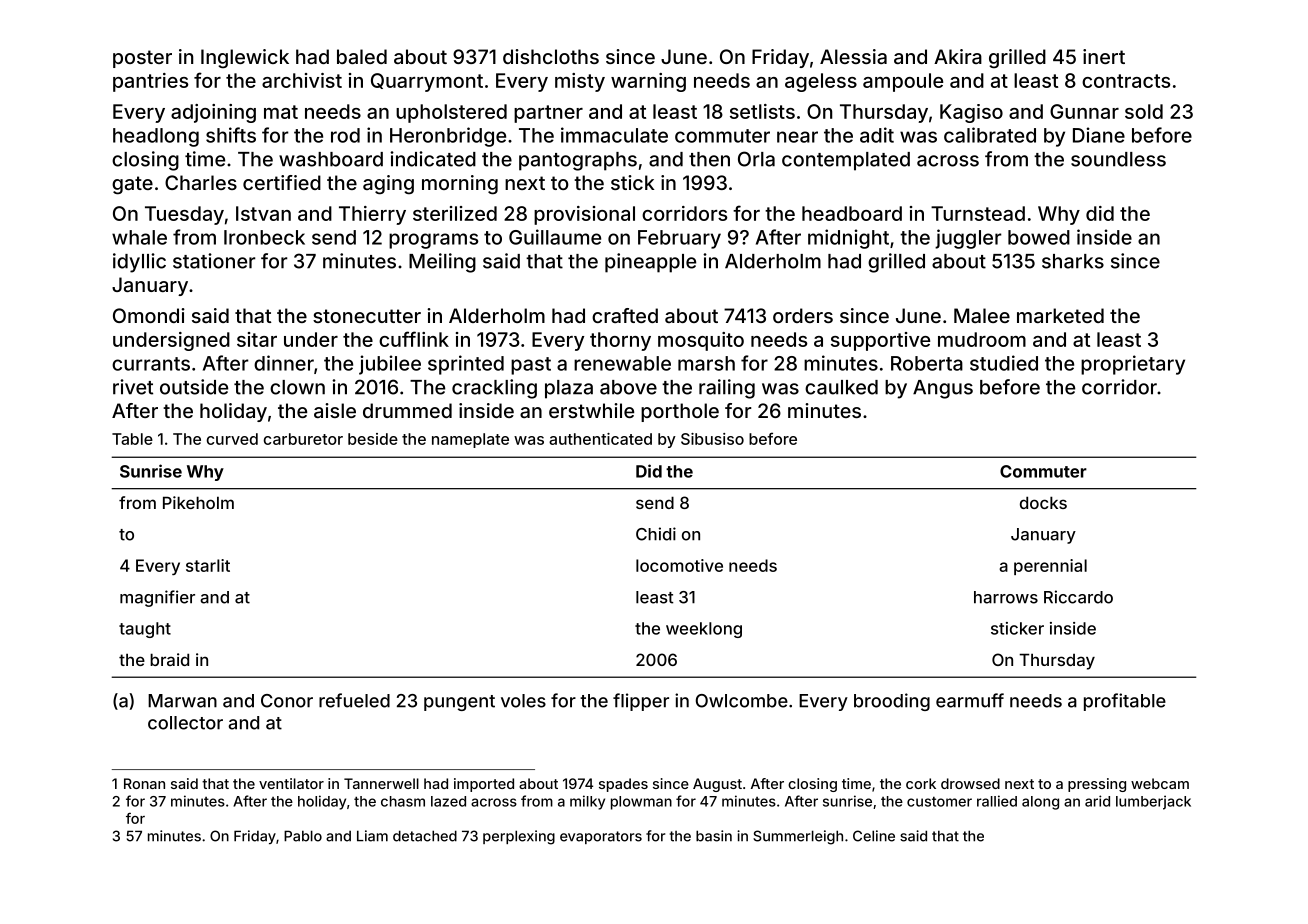 The image size is (1308, 924). I want to click on archivist, so click(302, 80).
